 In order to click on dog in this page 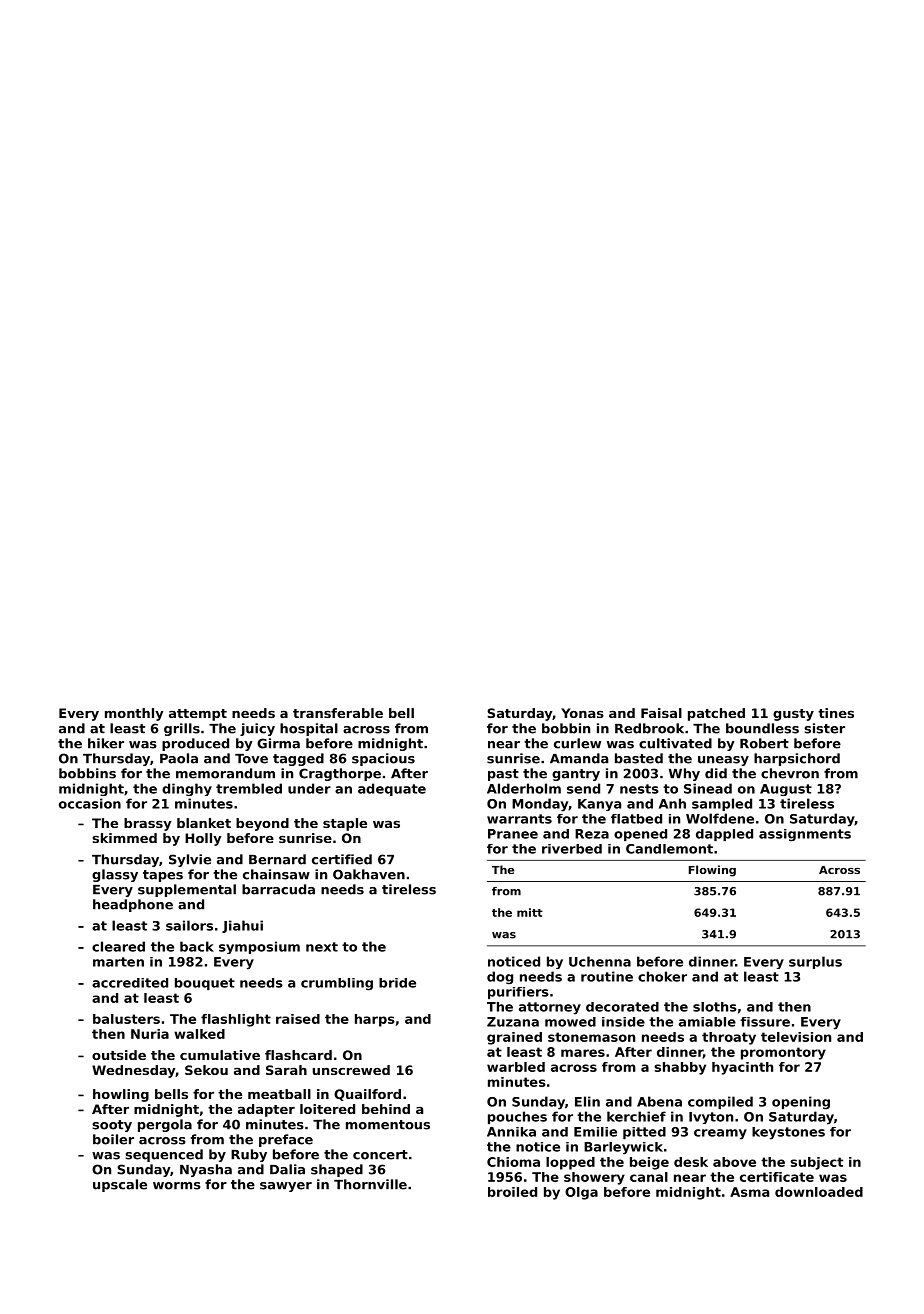, I will do `click(500, 978)`.
